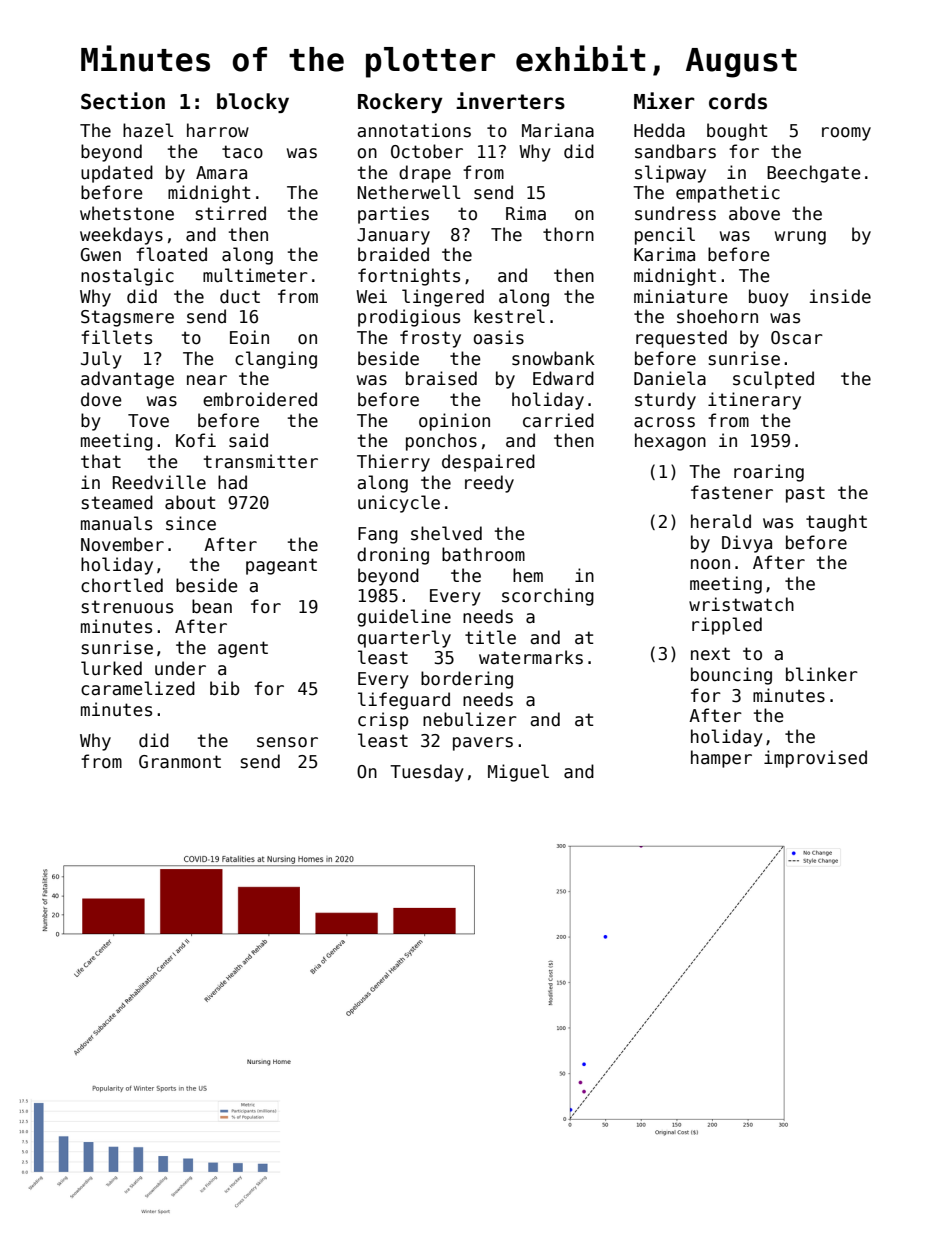 The height and width of the screenshot is (1233, 952). I want to click on taught, so click(836, 523).
